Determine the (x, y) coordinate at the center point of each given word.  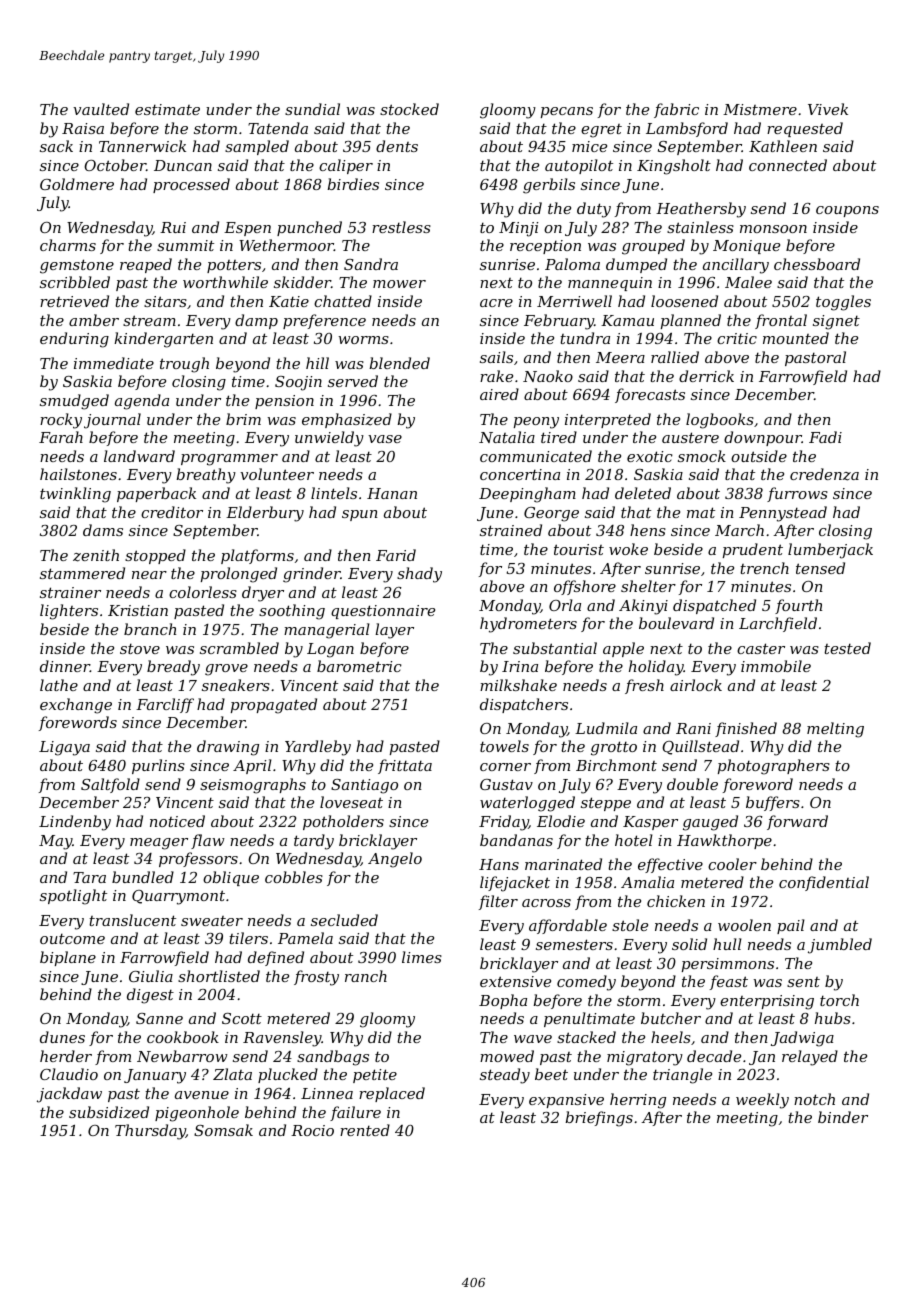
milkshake (518, 685)
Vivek (828, 109)
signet (836, 322)
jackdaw (69, 1095)
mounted (796, 338)
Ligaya (64, 748)
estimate (167, 109)
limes (422, 957)
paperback (156, 494)
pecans (567, 112)
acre (496, 303)
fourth (798, 606)
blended (399, 363)
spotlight (73, 897)
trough (184, 365)
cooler (732, 864)
